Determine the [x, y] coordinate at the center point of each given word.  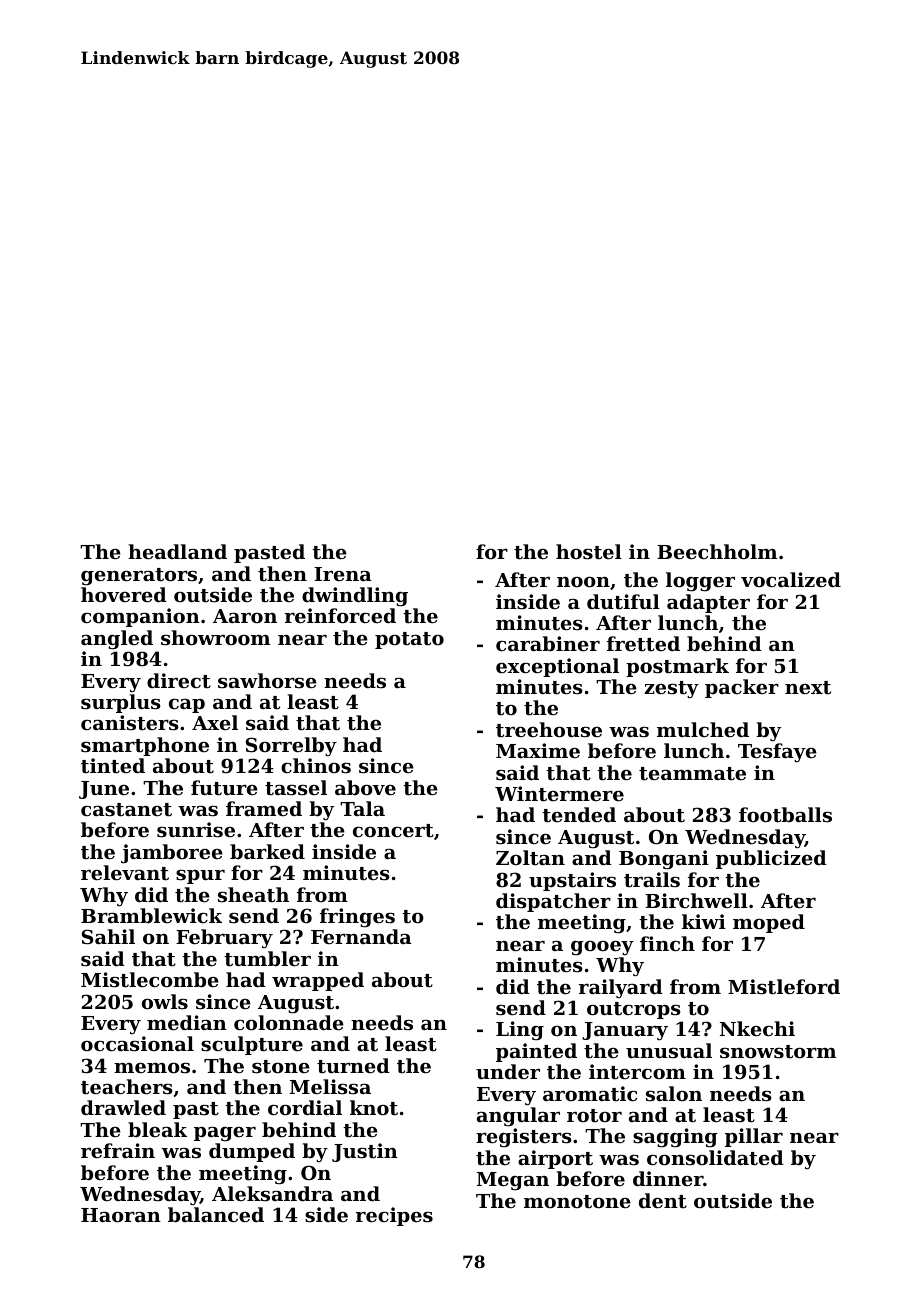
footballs [785, 814]
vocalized [791, 579]
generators [139, 577]
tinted [113, 766]
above [365, 787]
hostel [589, 552]
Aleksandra [272, 1193]
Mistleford [784, 987]
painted [536, 1052]
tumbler [267, 959]
